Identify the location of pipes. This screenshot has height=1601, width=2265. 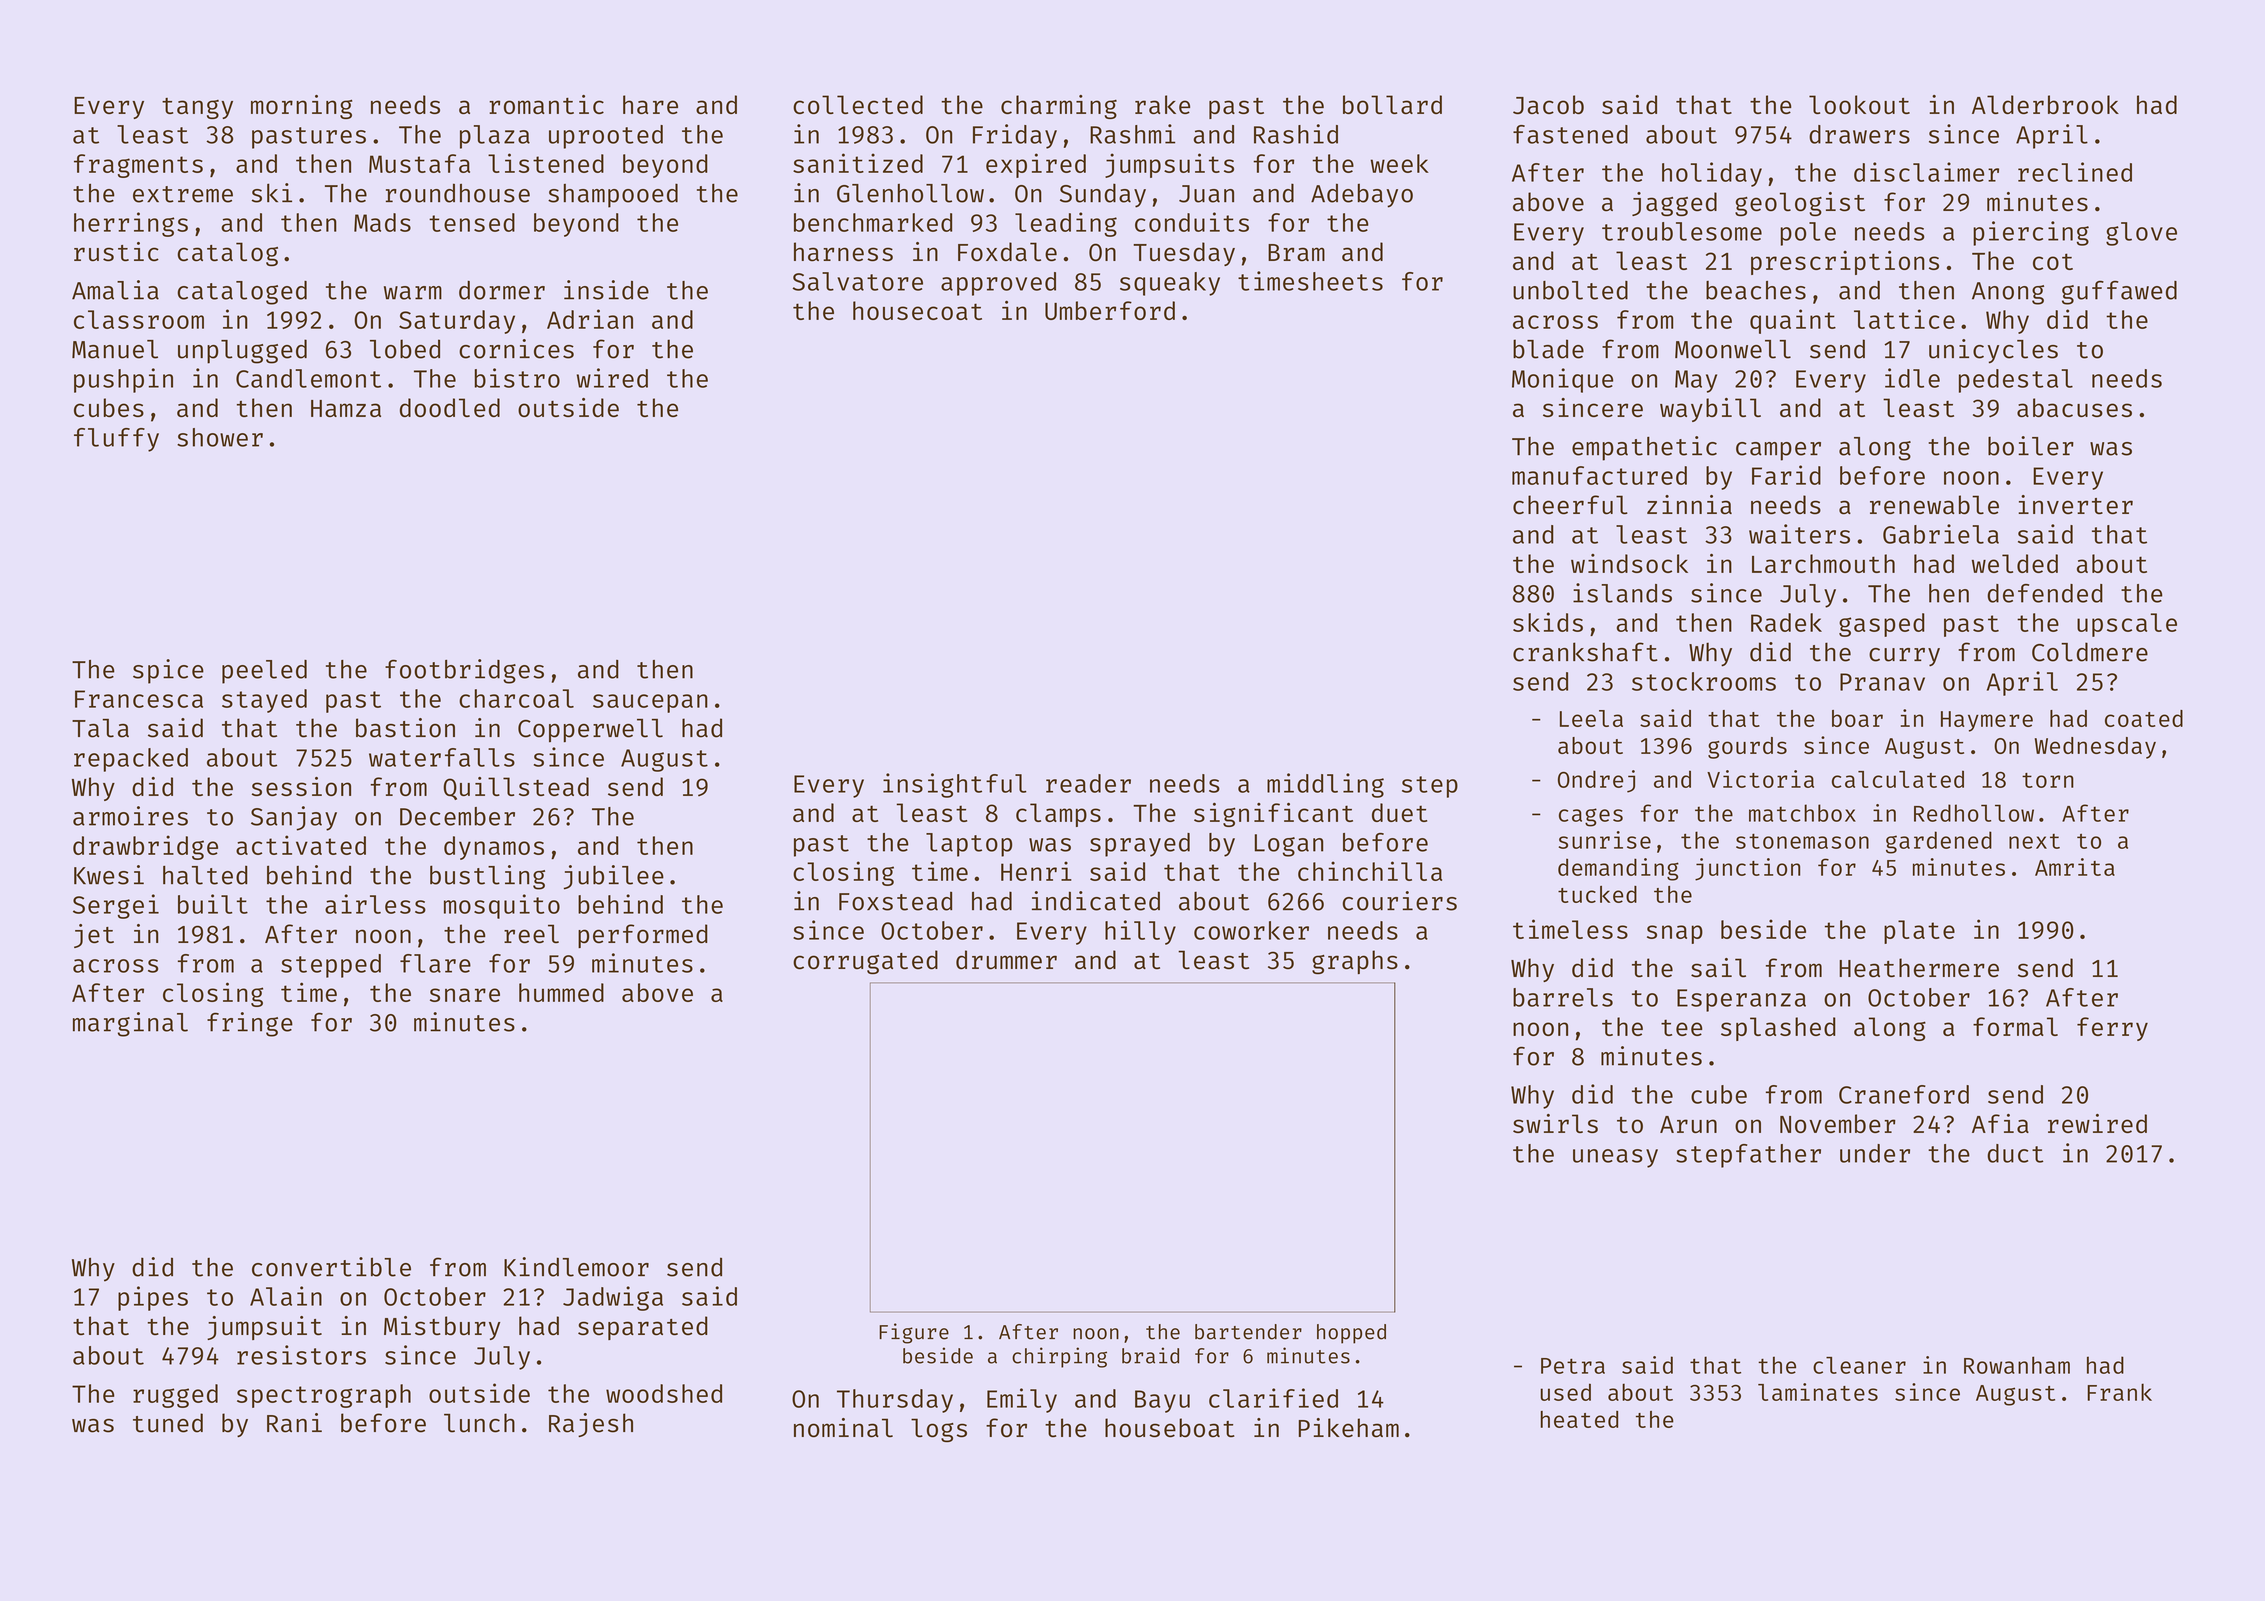
(153, 1298).
